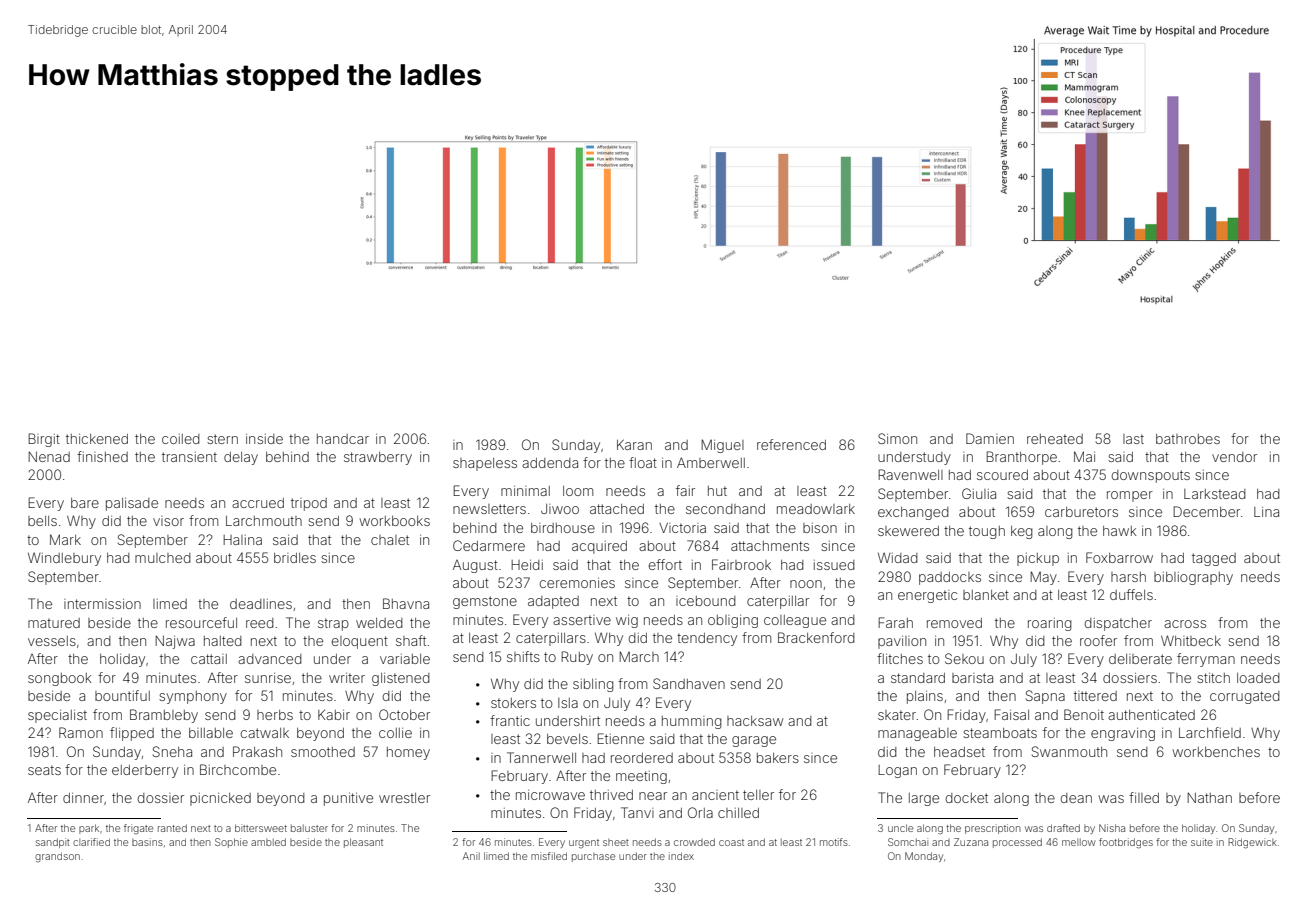  What do you see at coordinates (97, 439) in the document?
I see `thickened` at bounding box center [97, 439].
